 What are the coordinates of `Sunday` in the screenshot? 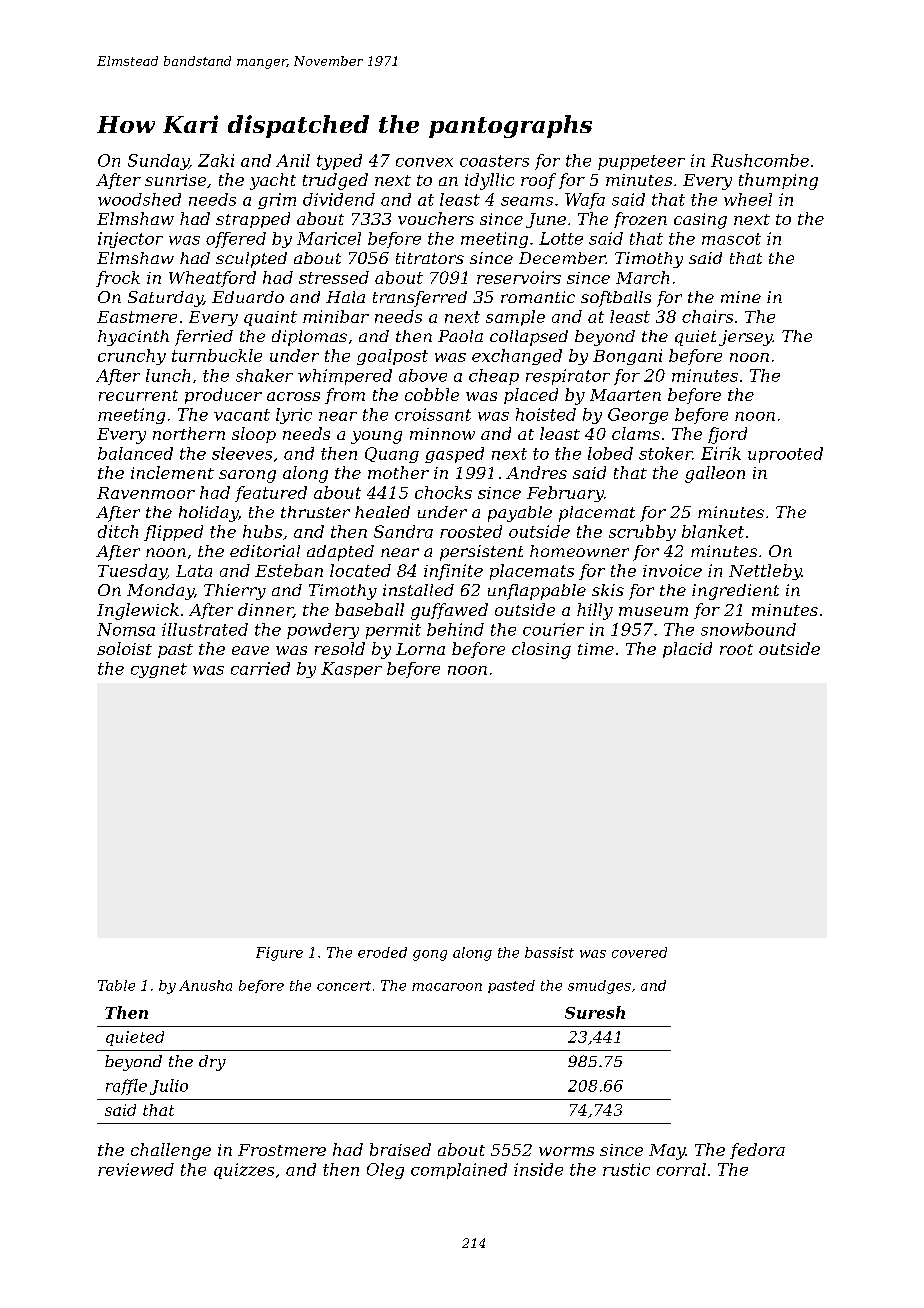 It's located at (158, 162).
